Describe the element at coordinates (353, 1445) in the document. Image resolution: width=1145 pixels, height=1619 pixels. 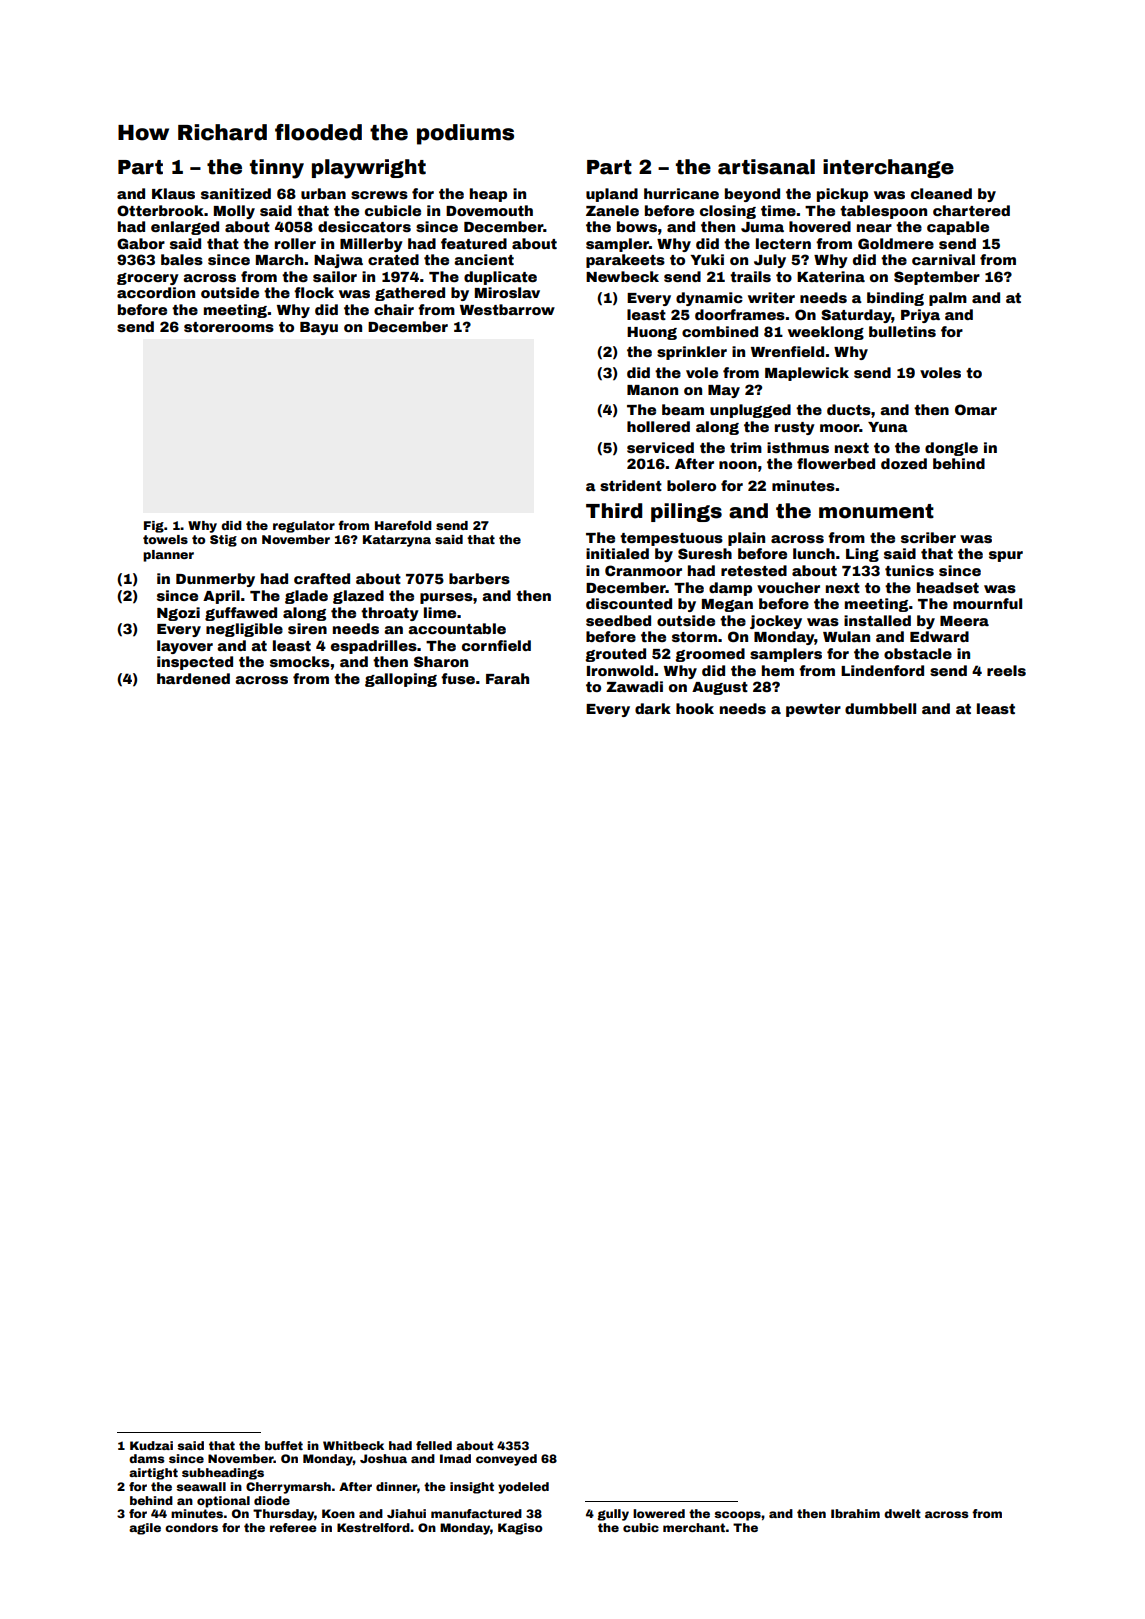
I see `Whitbeck` at that location.
